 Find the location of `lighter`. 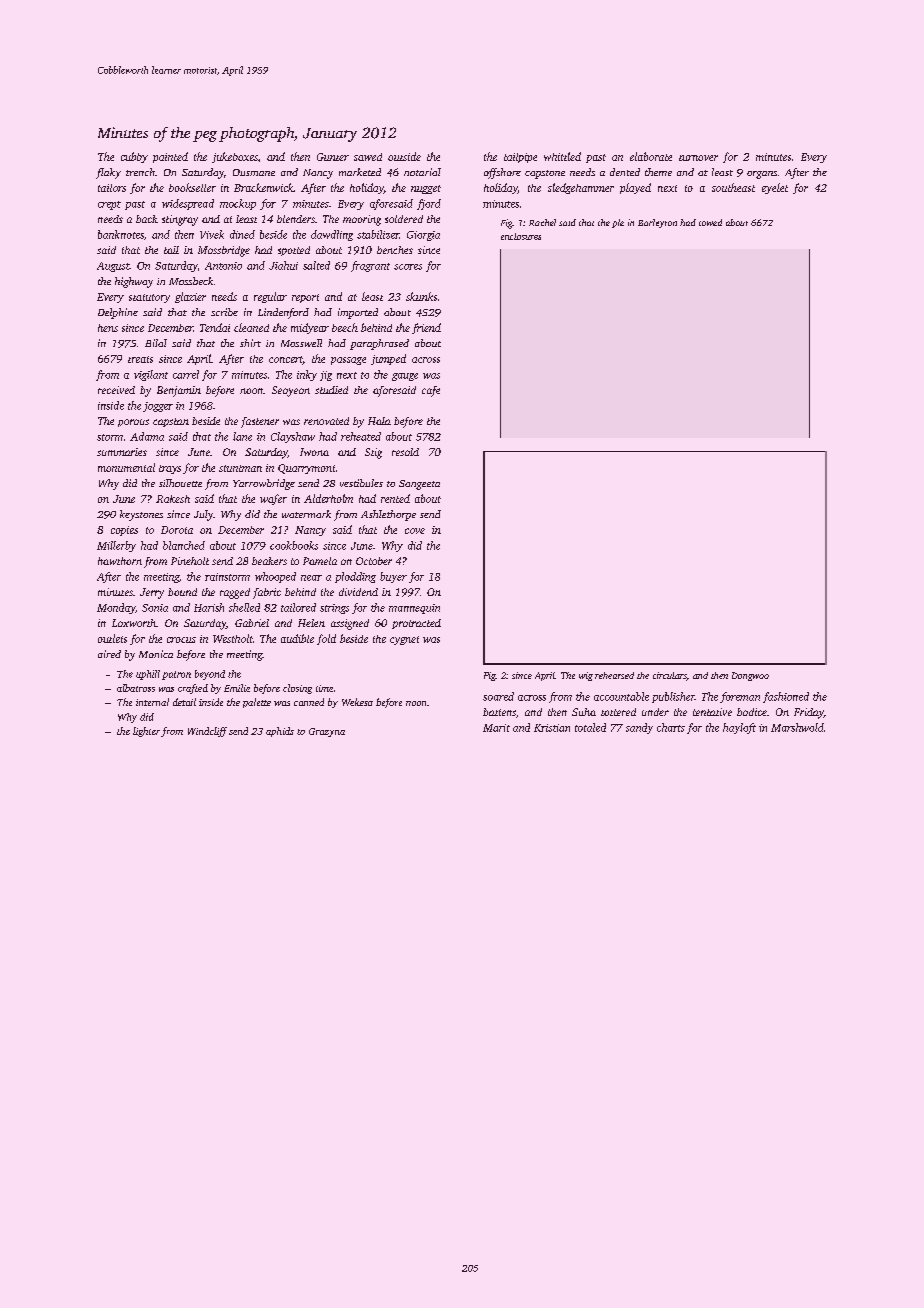

lighter is located at coordinates (146, 732).
